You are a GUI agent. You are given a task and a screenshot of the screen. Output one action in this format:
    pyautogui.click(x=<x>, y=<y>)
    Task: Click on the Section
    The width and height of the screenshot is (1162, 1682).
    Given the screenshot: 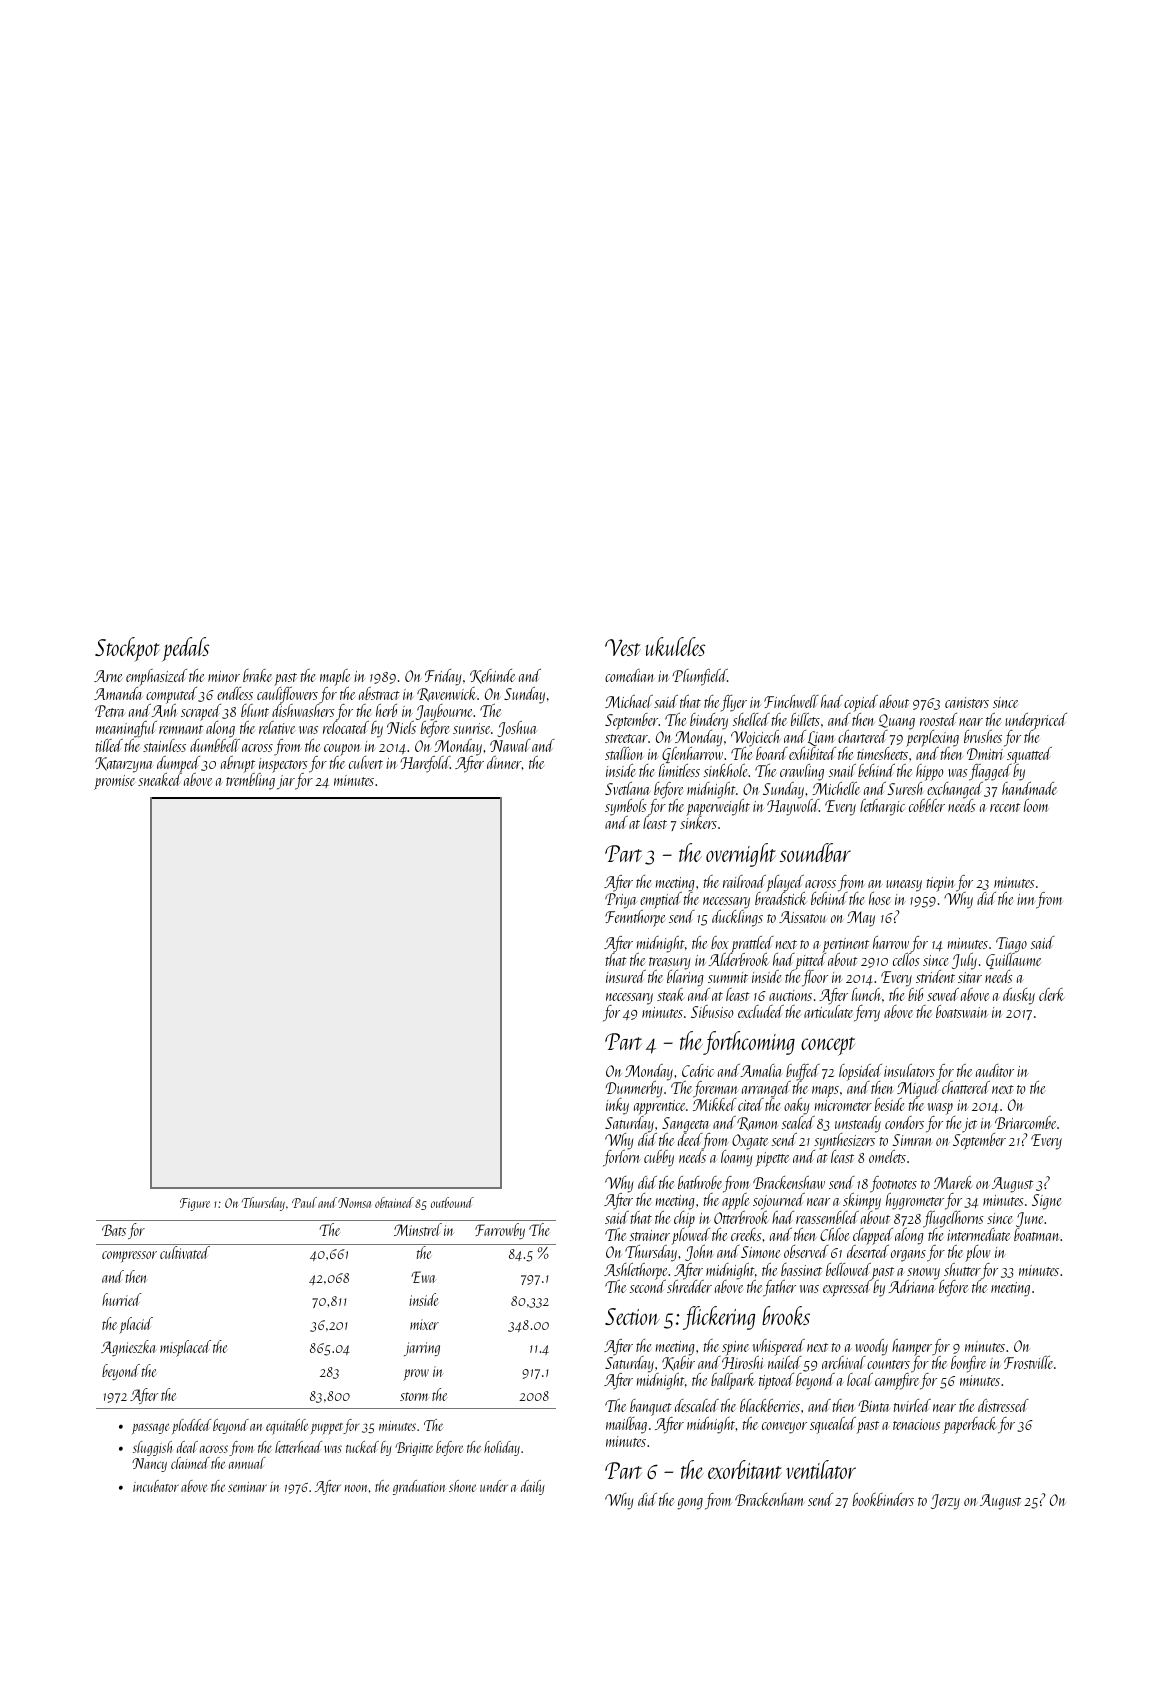 What is the action you would take?
    pyautogui.click(x=632, y=1316)
